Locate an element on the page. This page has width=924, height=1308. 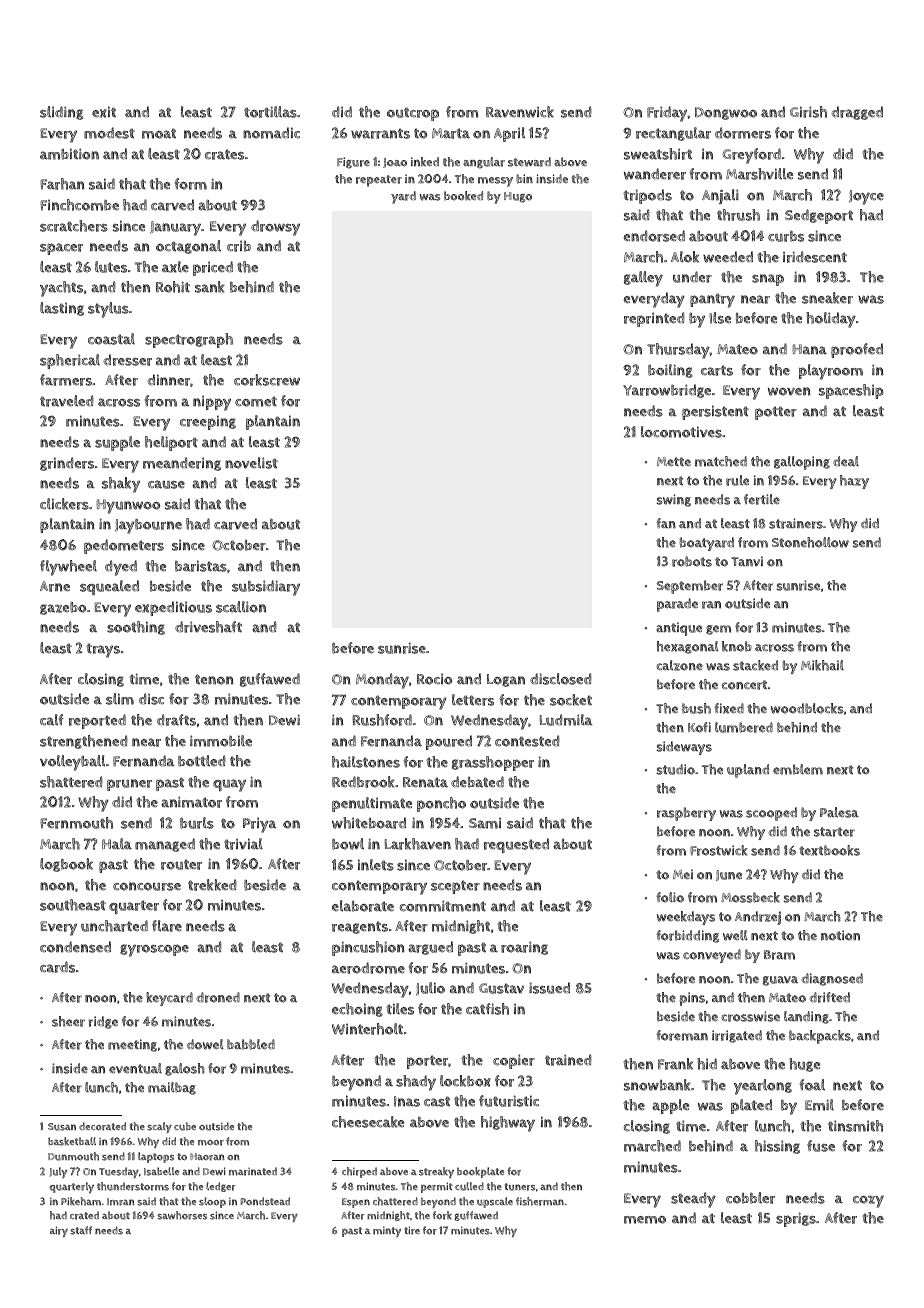
Monday is located at coordinates (382, 681).
